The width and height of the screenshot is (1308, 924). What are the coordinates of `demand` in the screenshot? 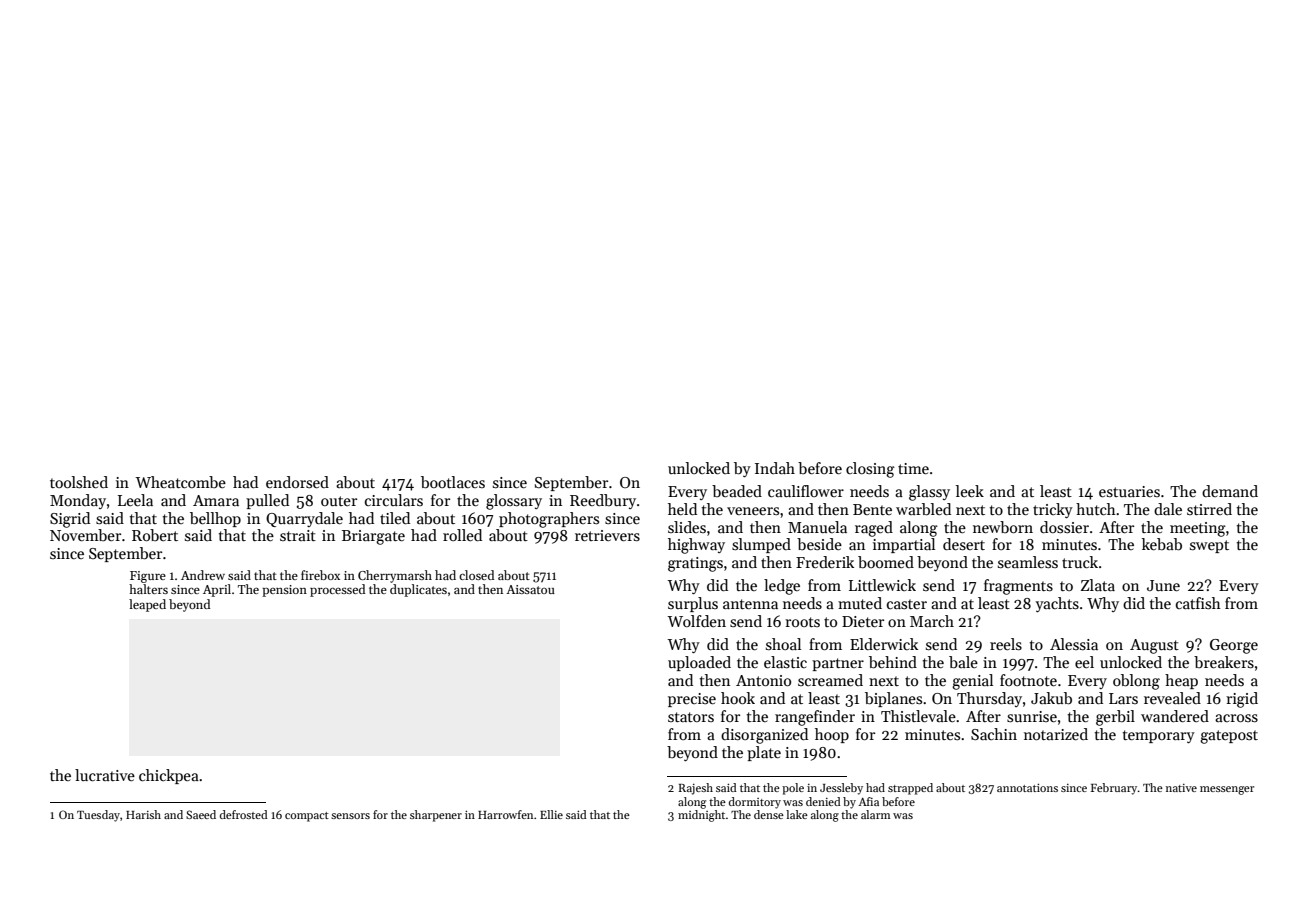 It's located at (1230, 491).
